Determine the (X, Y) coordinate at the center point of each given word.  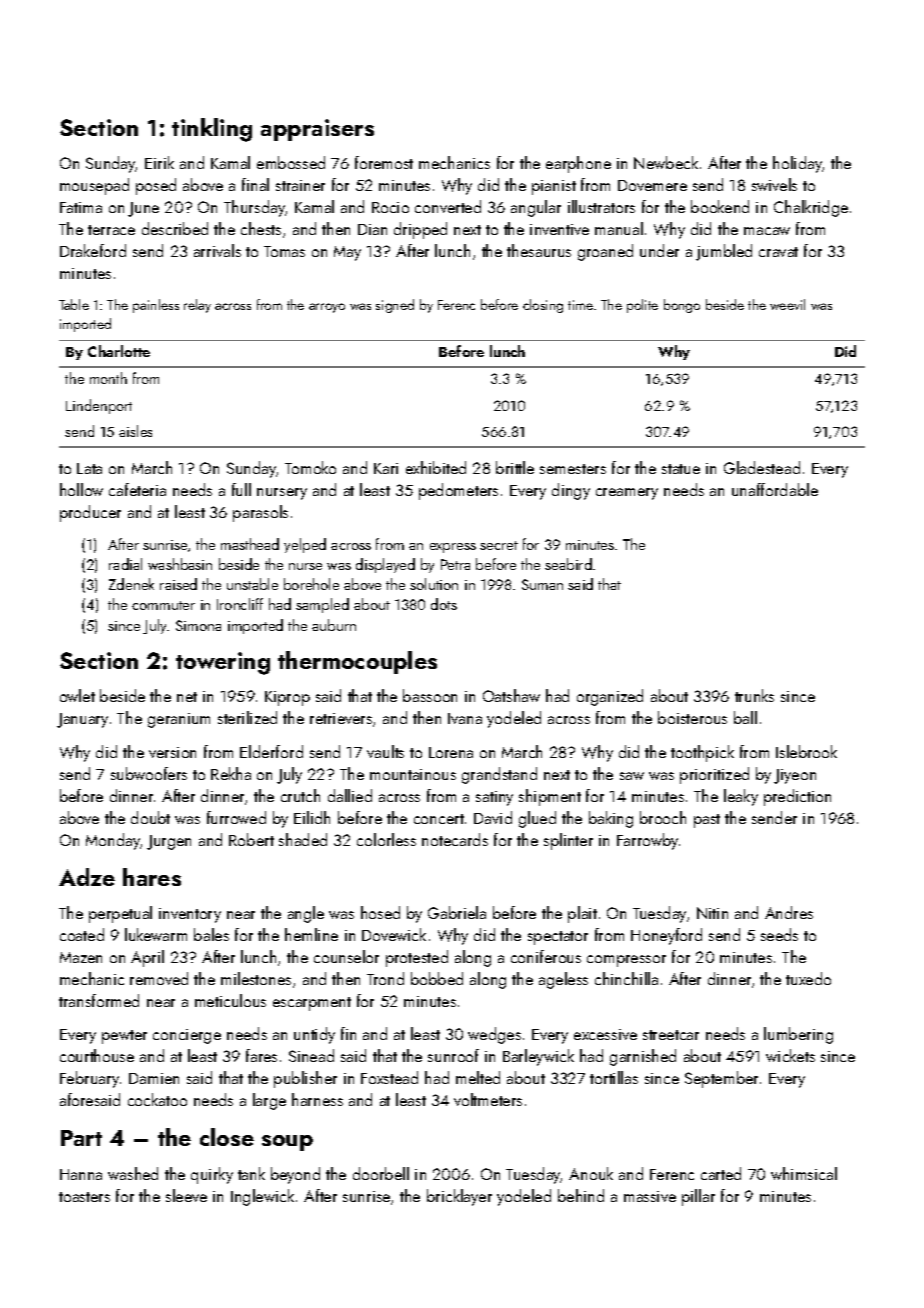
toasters (84, 1197)
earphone (578, 164)
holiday (797, 164)
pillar (698, 1197)
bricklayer (459, 1197)
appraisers (317, 130)
